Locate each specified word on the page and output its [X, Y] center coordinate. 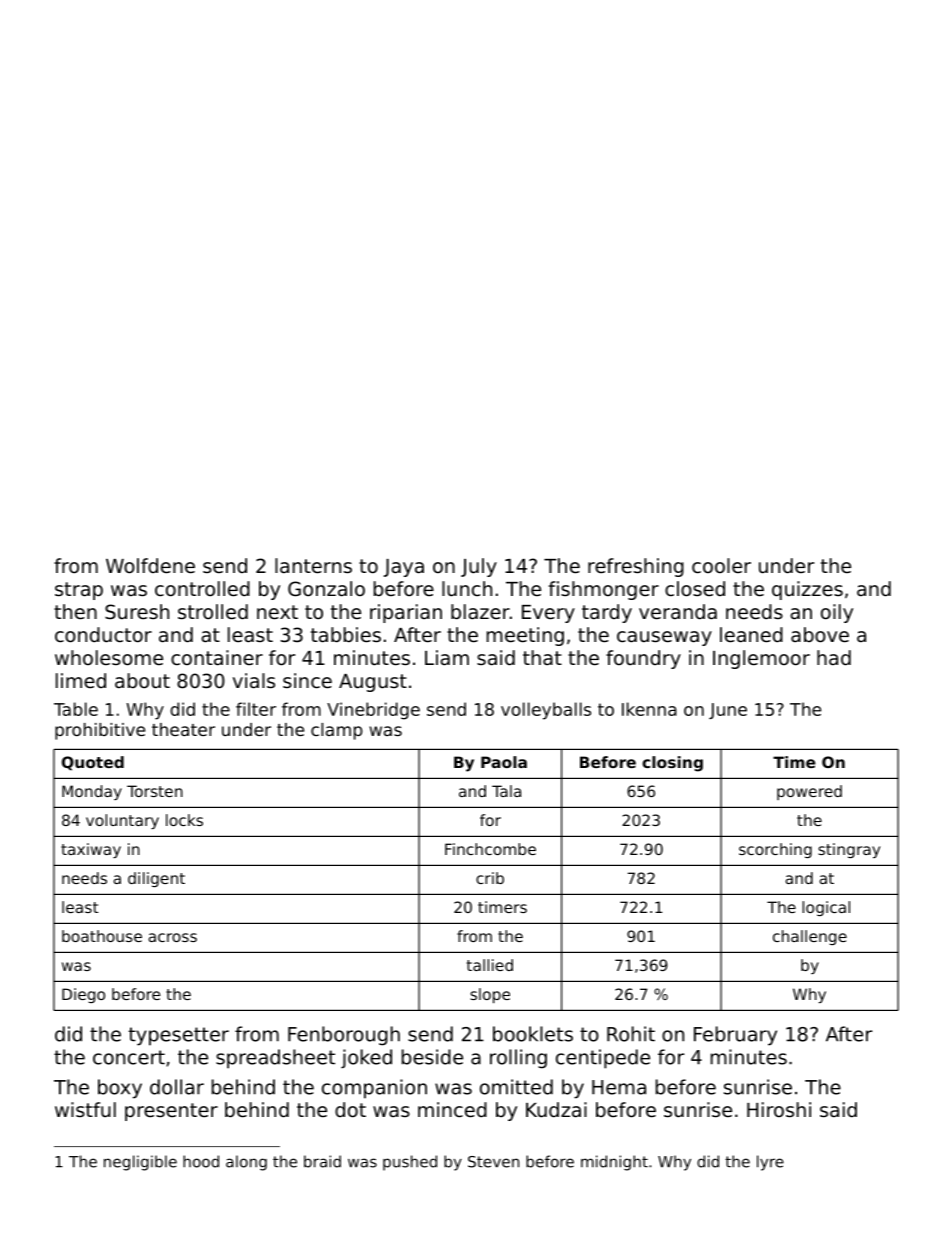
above [820, 635]
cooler [721, 566]
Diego [83, 995]
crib [490, 878]
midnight [614, 1163]
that [542, 657]
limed [81, 680]
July [479, 567]
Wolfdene [150, 566]
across [172, 937]
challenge [810, 937]
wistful [85, 1109]
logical [826, 908]
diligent [156, 879]
